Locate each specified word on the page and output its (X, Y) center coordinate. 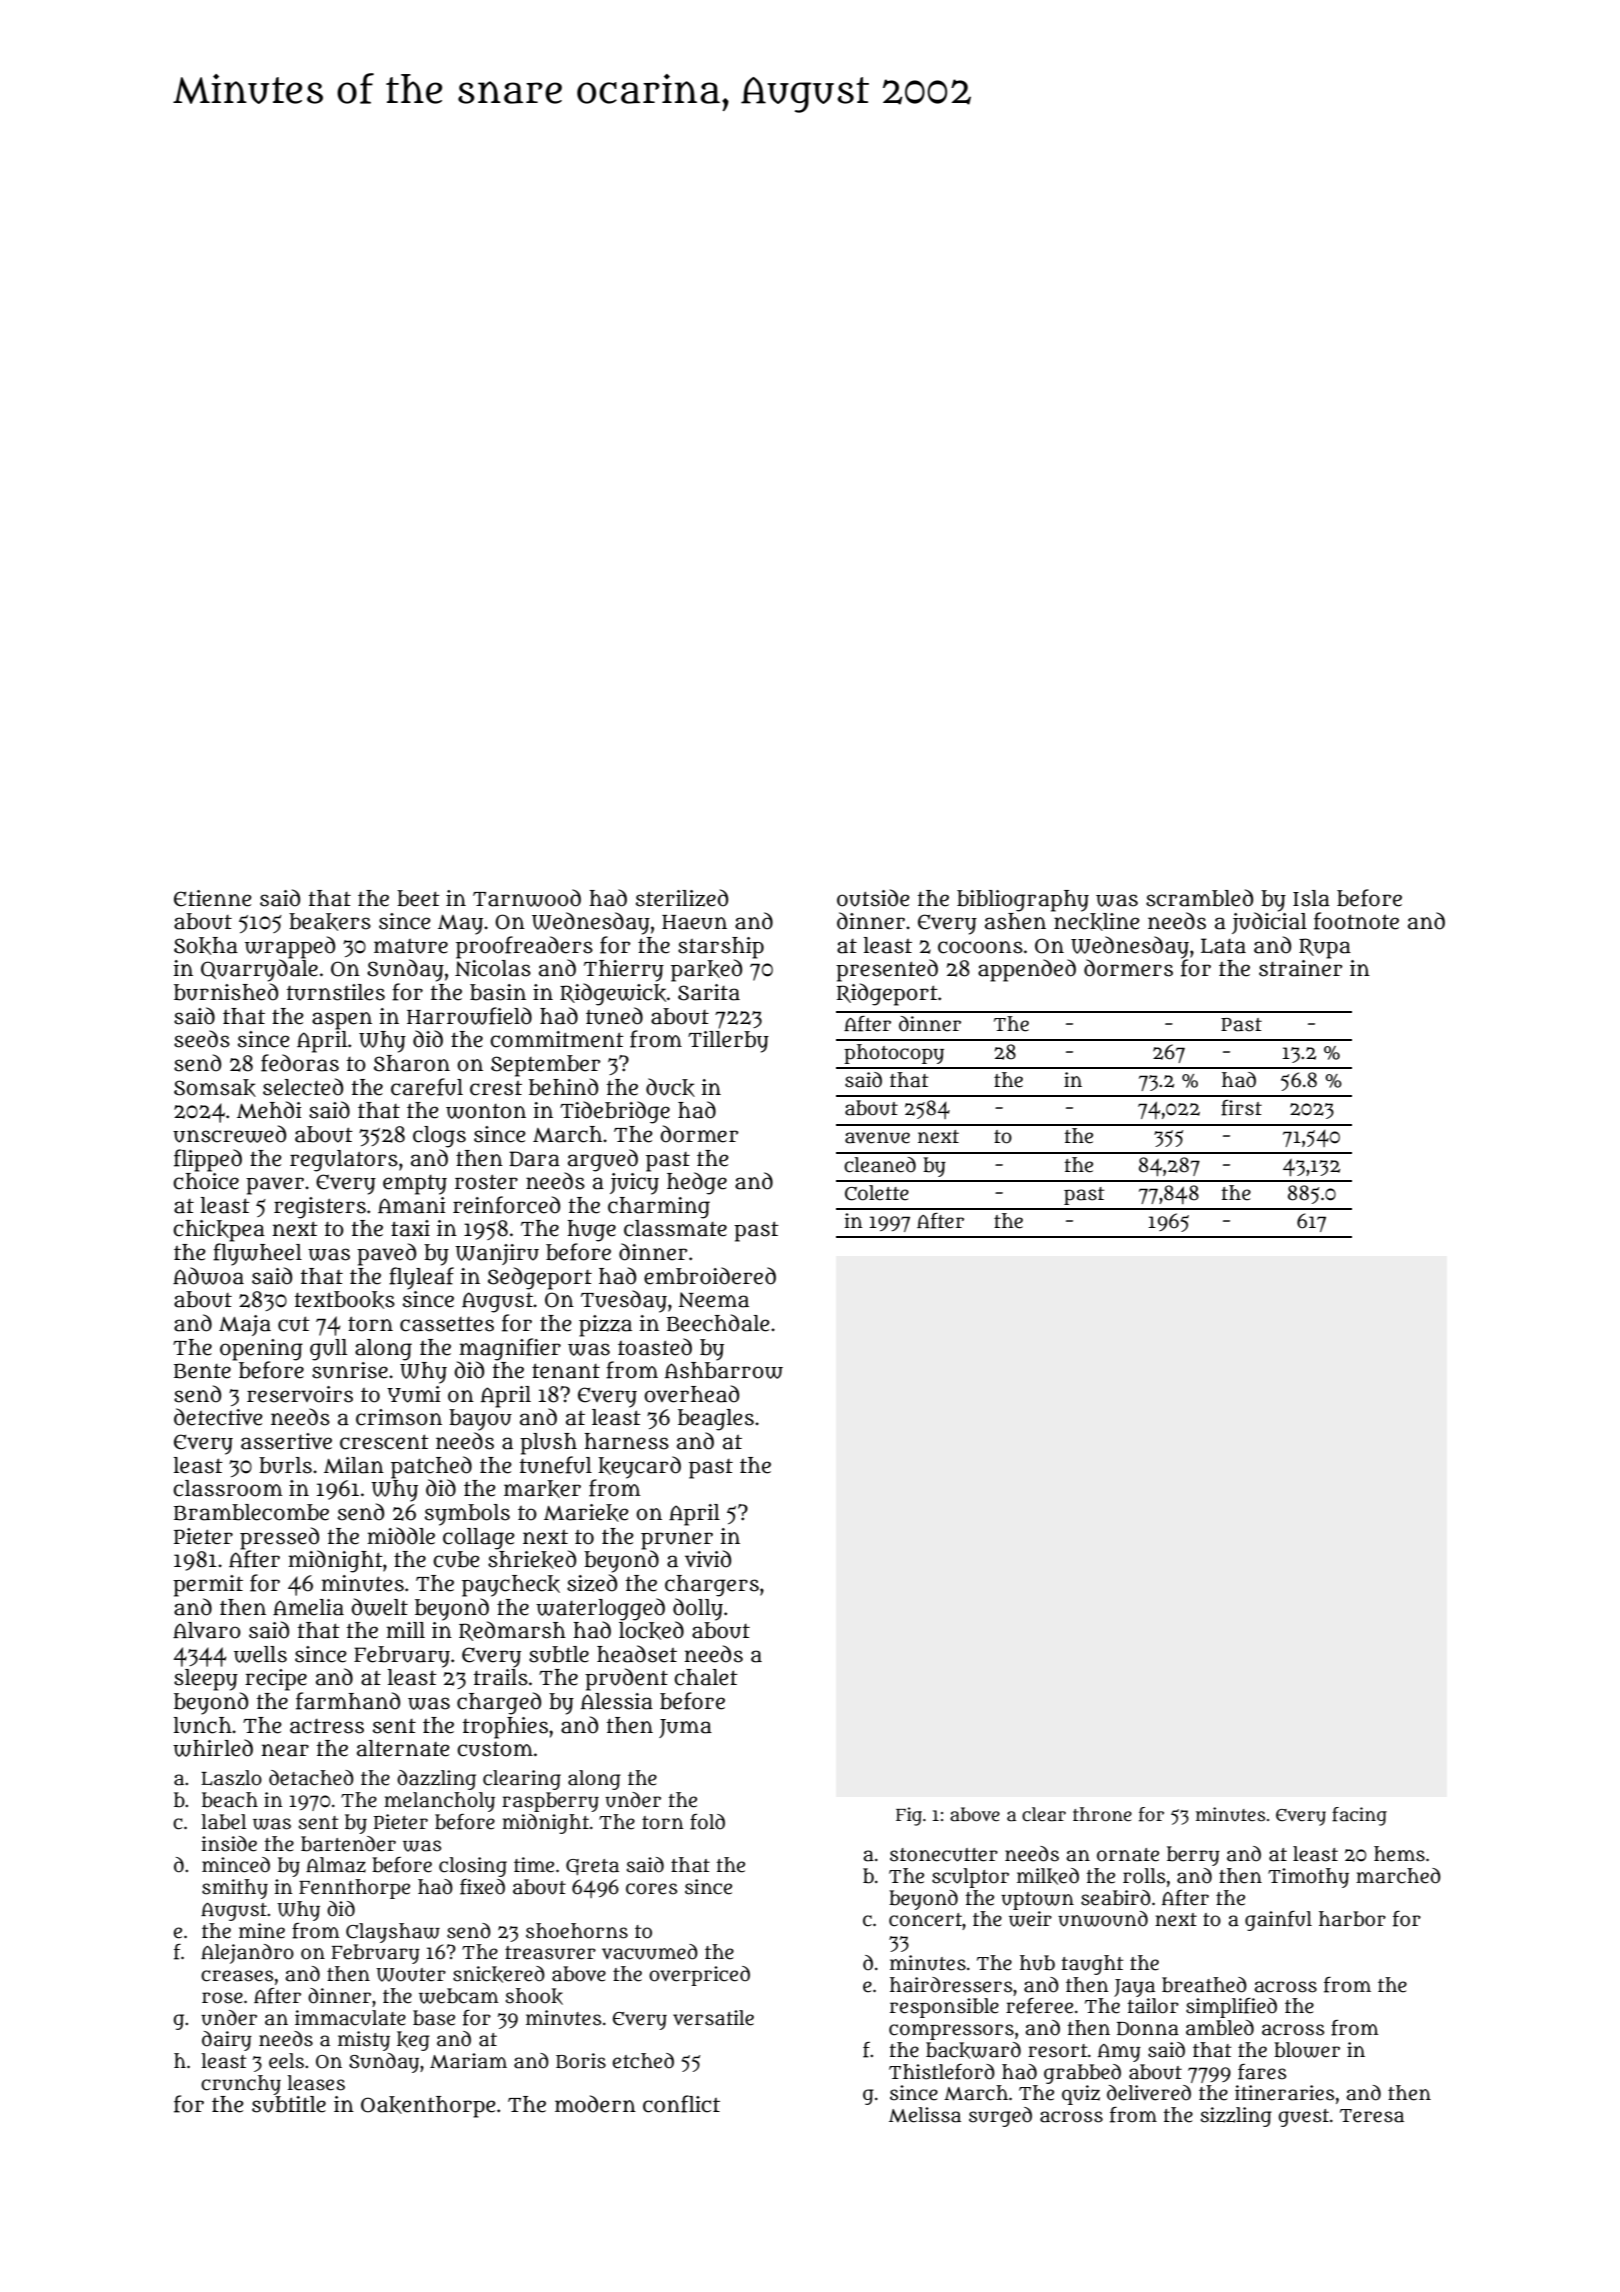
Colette (877, 1193)
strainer (1301, 968)
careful (427, 1087)
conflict (681, 2104)
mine (262, 1931)
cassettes (447, 1324)
